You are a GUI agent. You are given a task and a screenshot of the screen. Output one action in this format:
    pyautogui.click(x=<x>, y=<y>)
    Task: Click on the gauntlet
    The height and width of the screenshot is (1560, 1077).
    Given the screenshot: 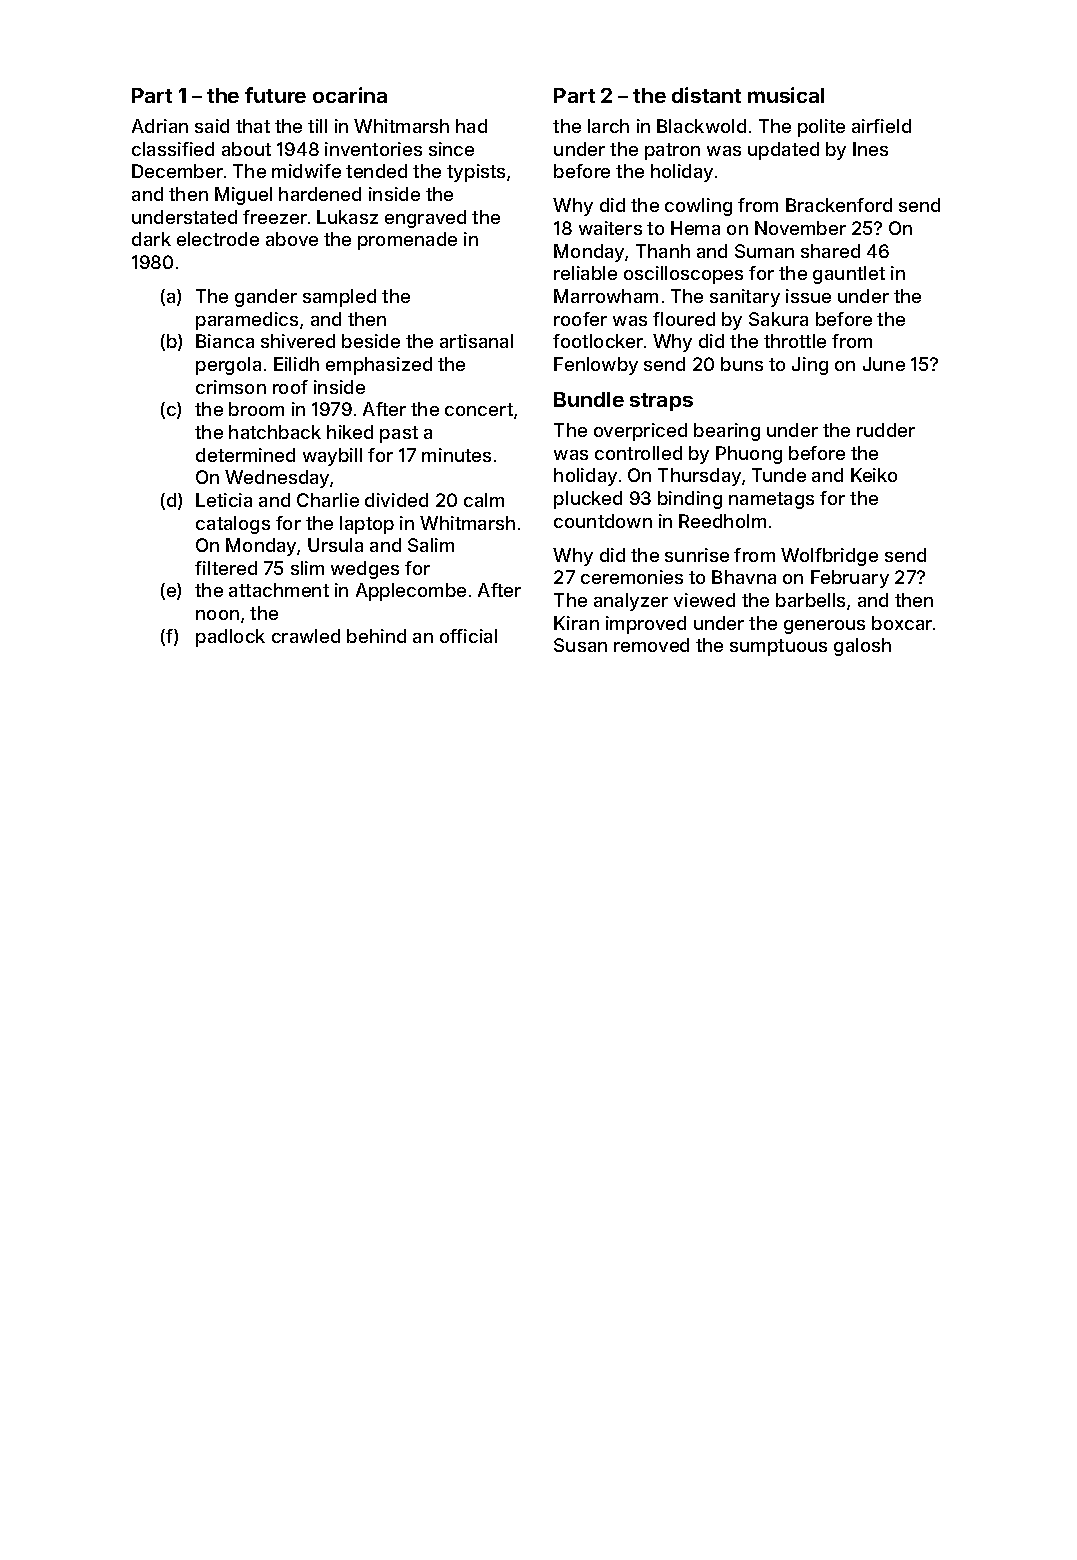 What is the action you would take?
    pyautogui.click(x=849, y=275)
